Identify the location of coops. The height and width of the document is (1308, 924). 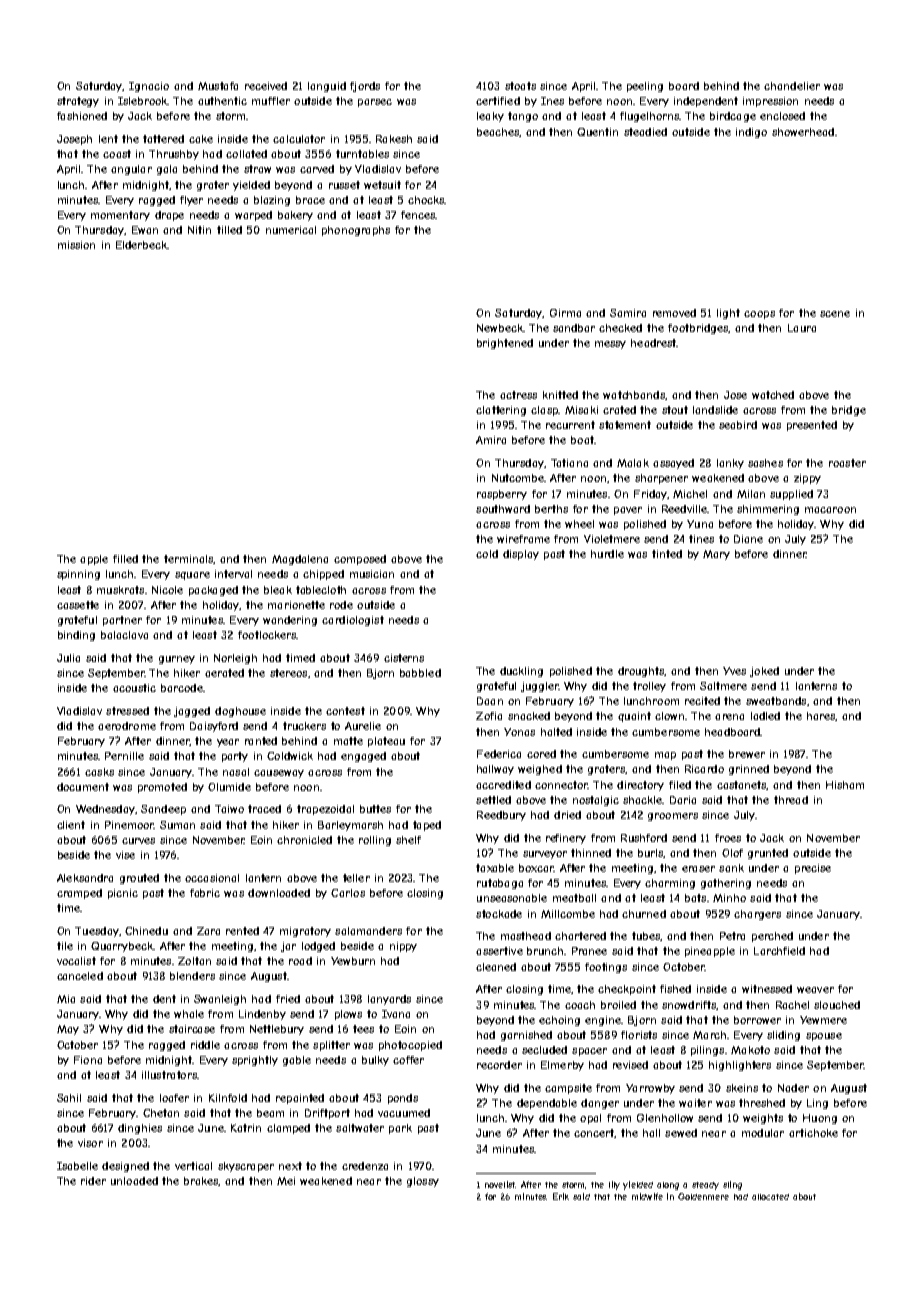
(759, 315).
